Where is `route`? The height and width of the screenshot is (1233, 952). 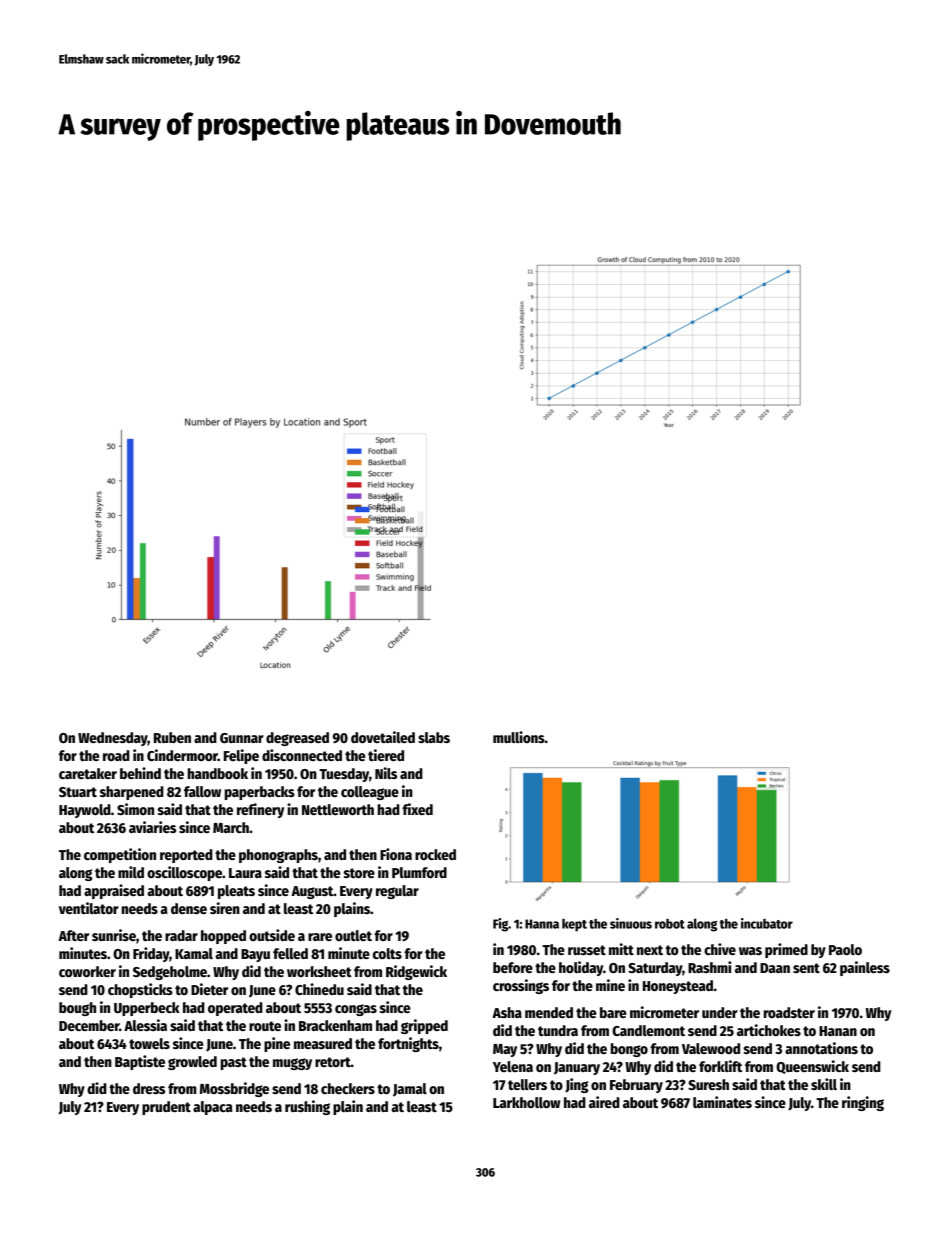 route is located at coordinates (265, 1026).
